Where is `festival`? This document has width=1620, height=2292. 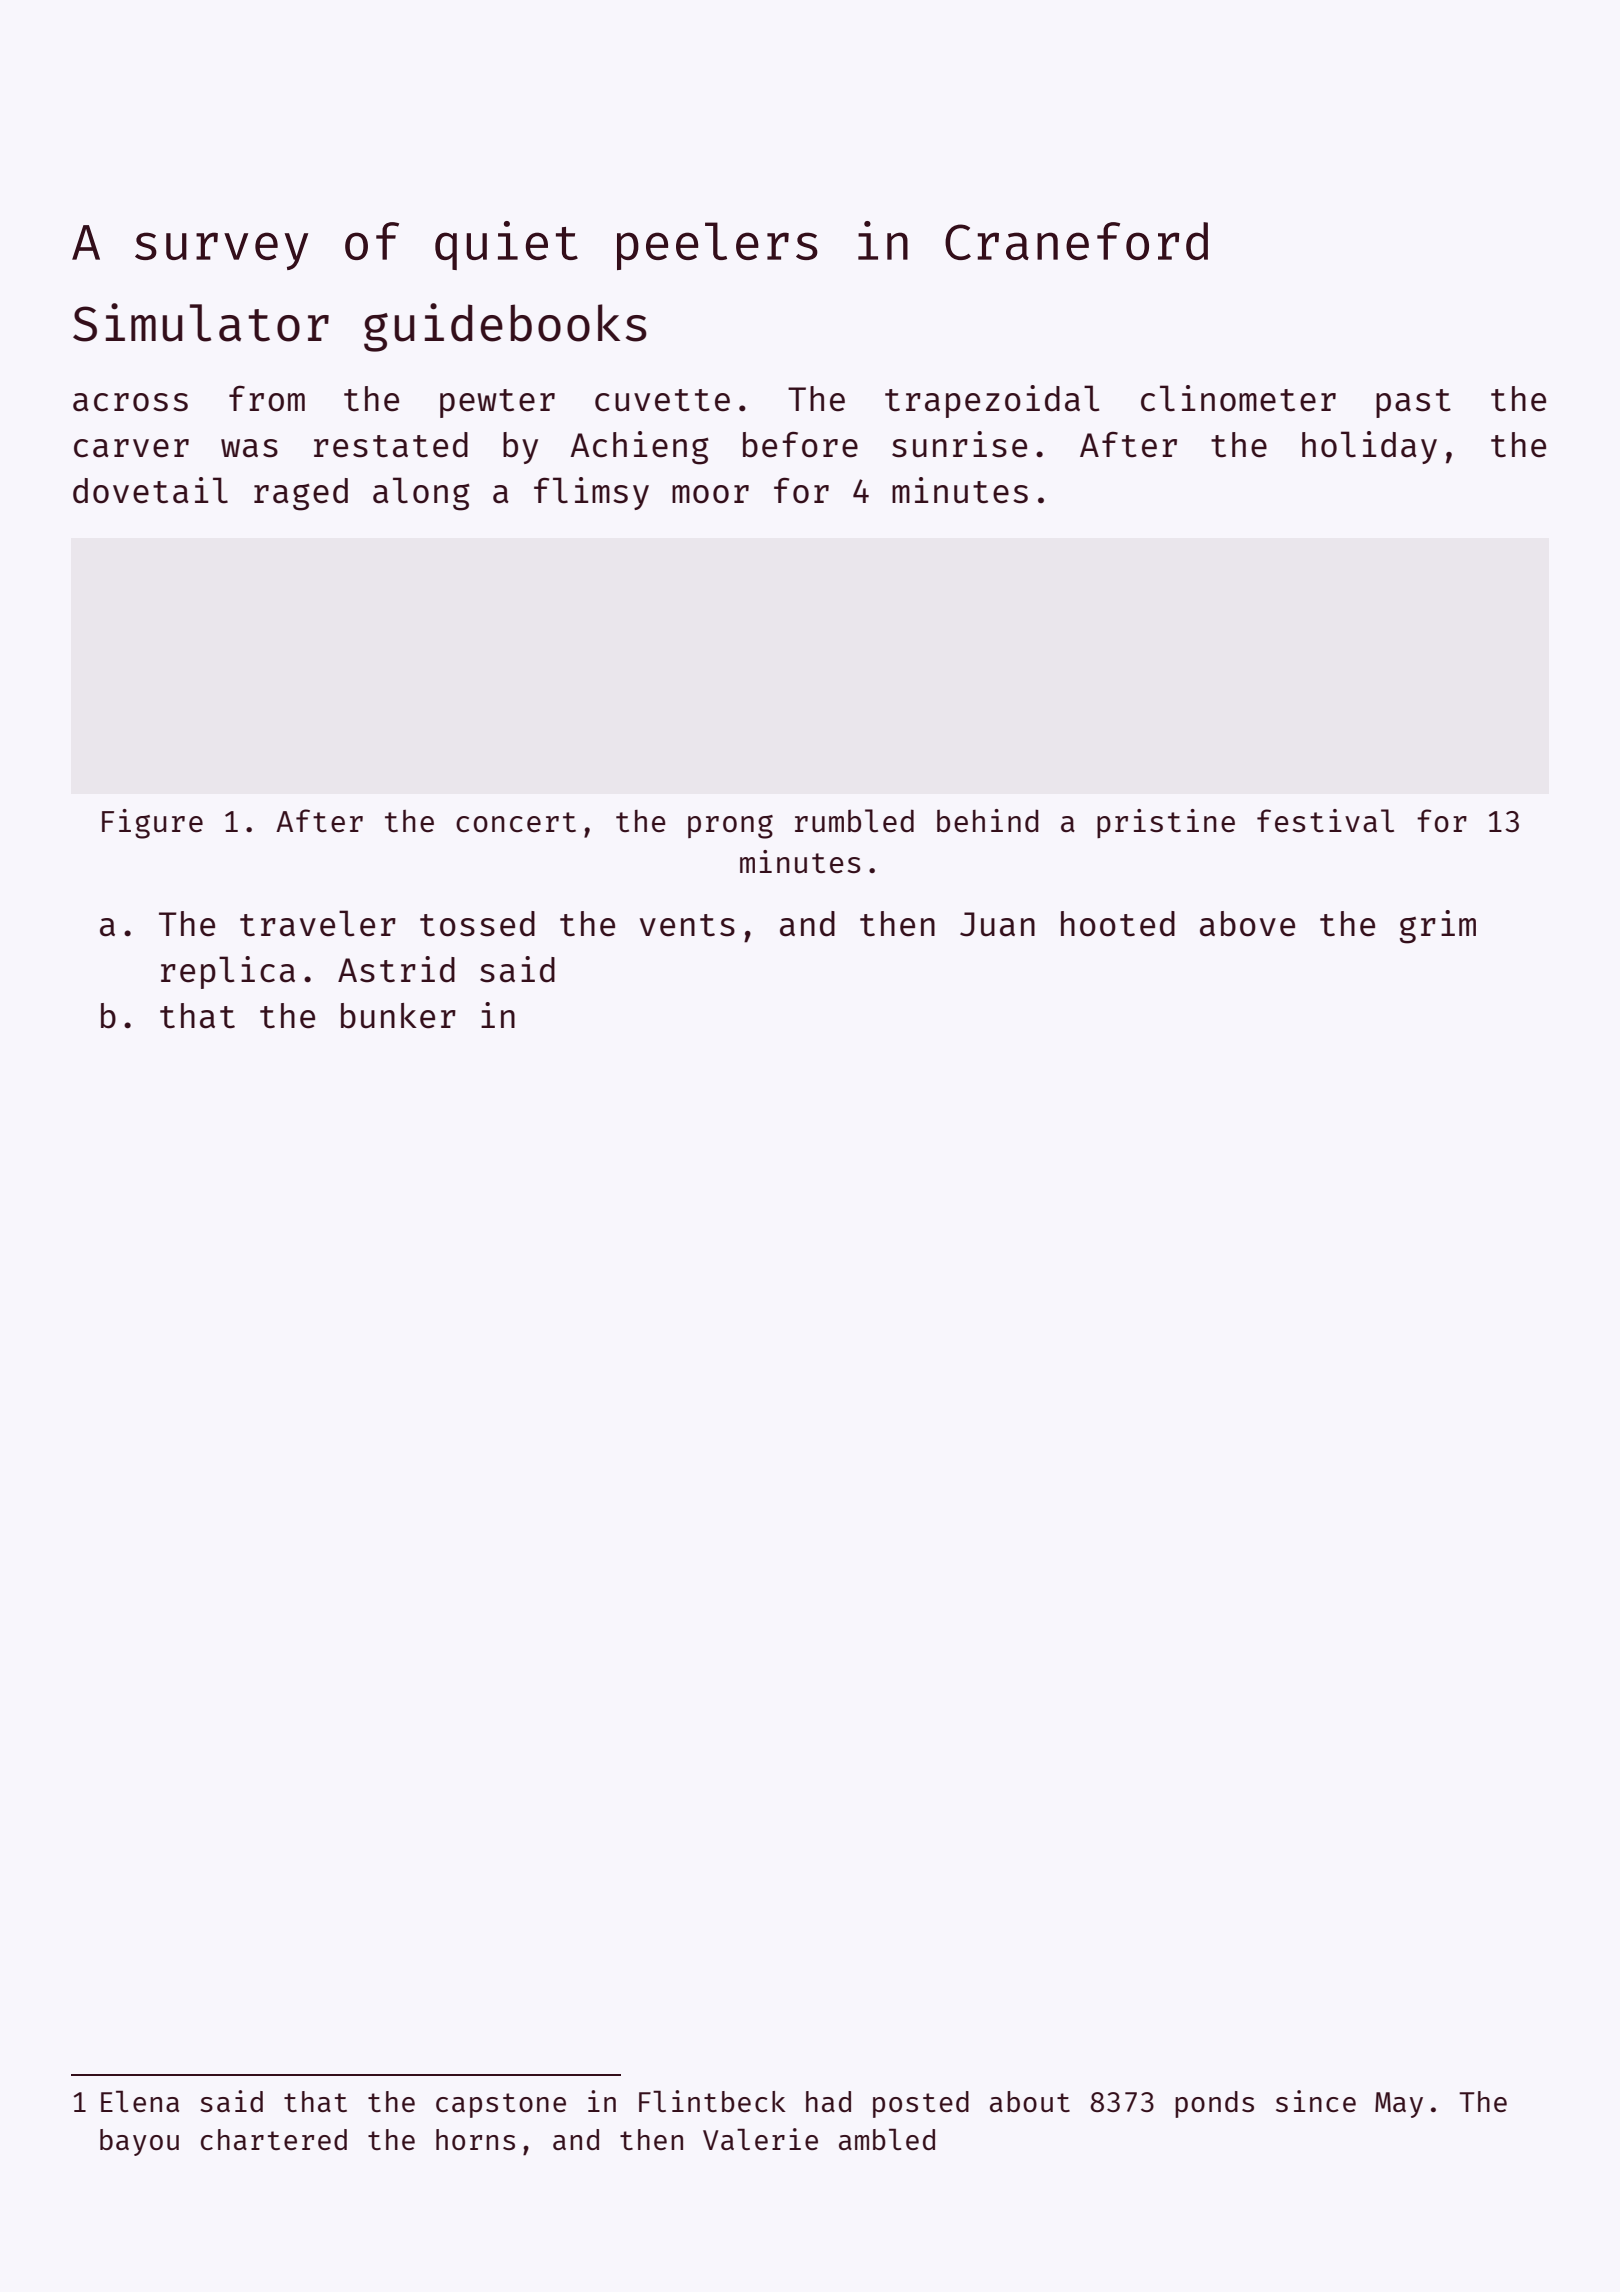 festival is located at coordinates (1325, 820).
